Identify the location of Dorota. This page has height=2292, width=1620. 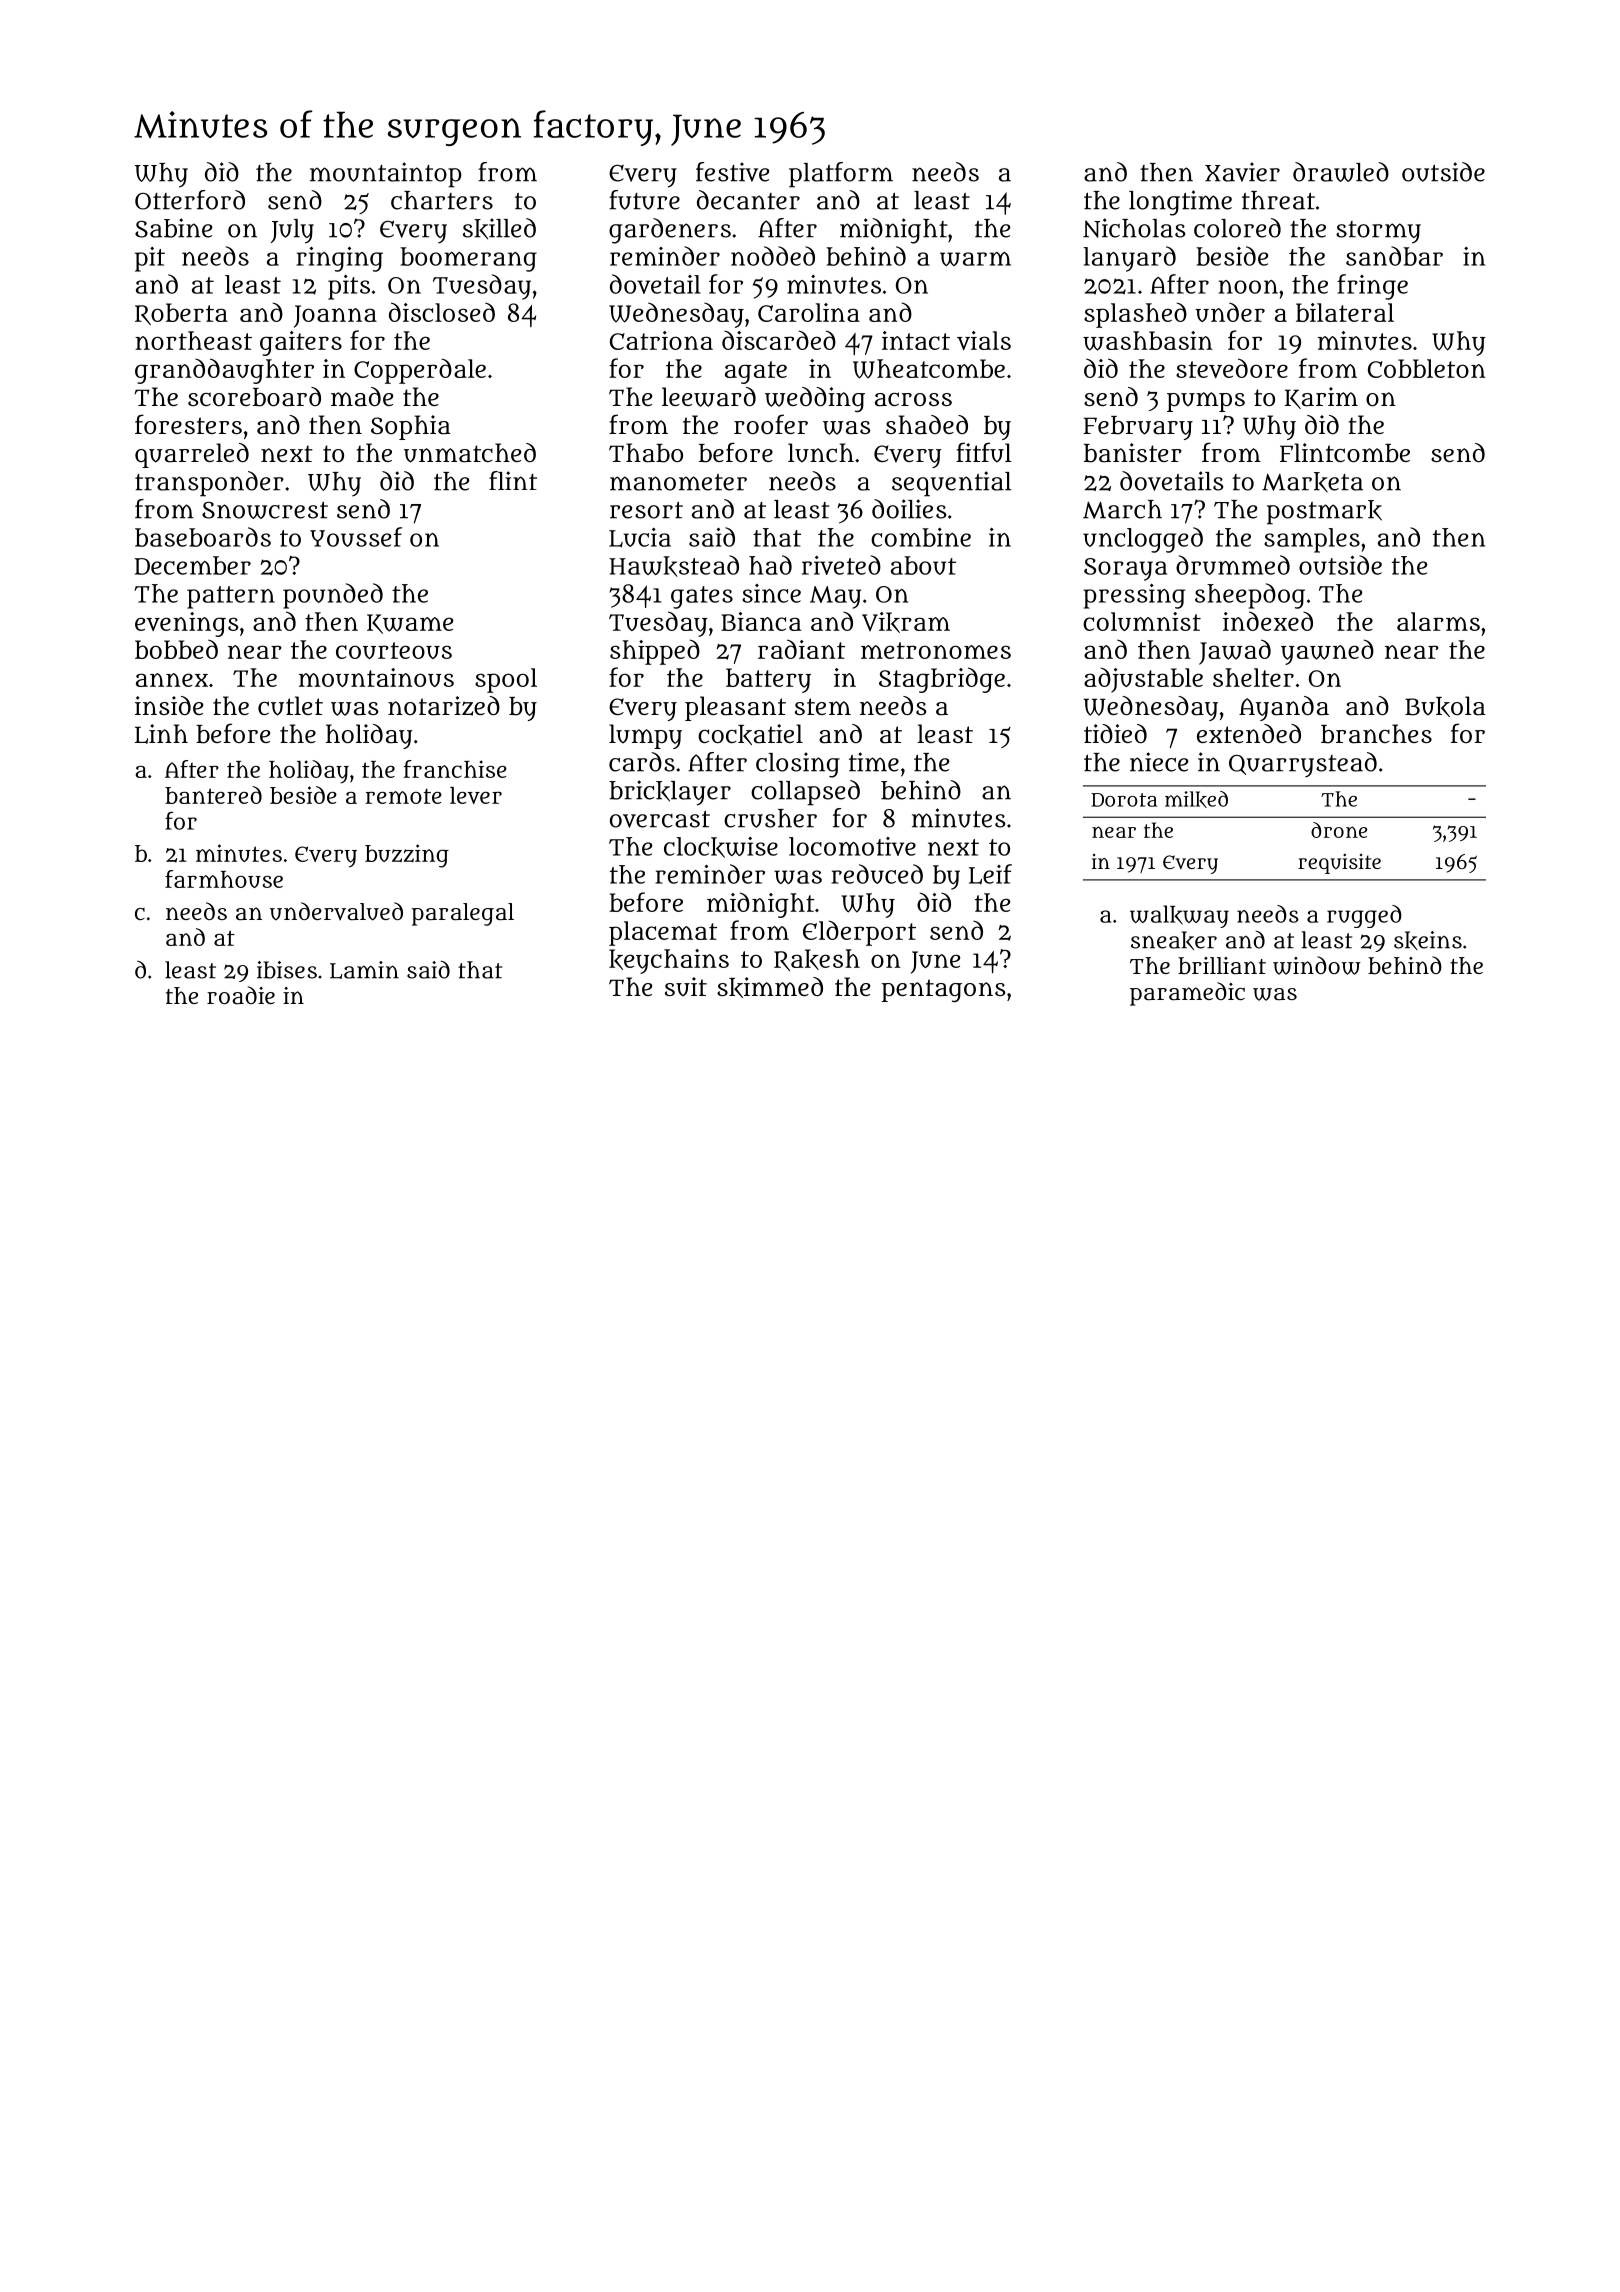
(1124, 800).
